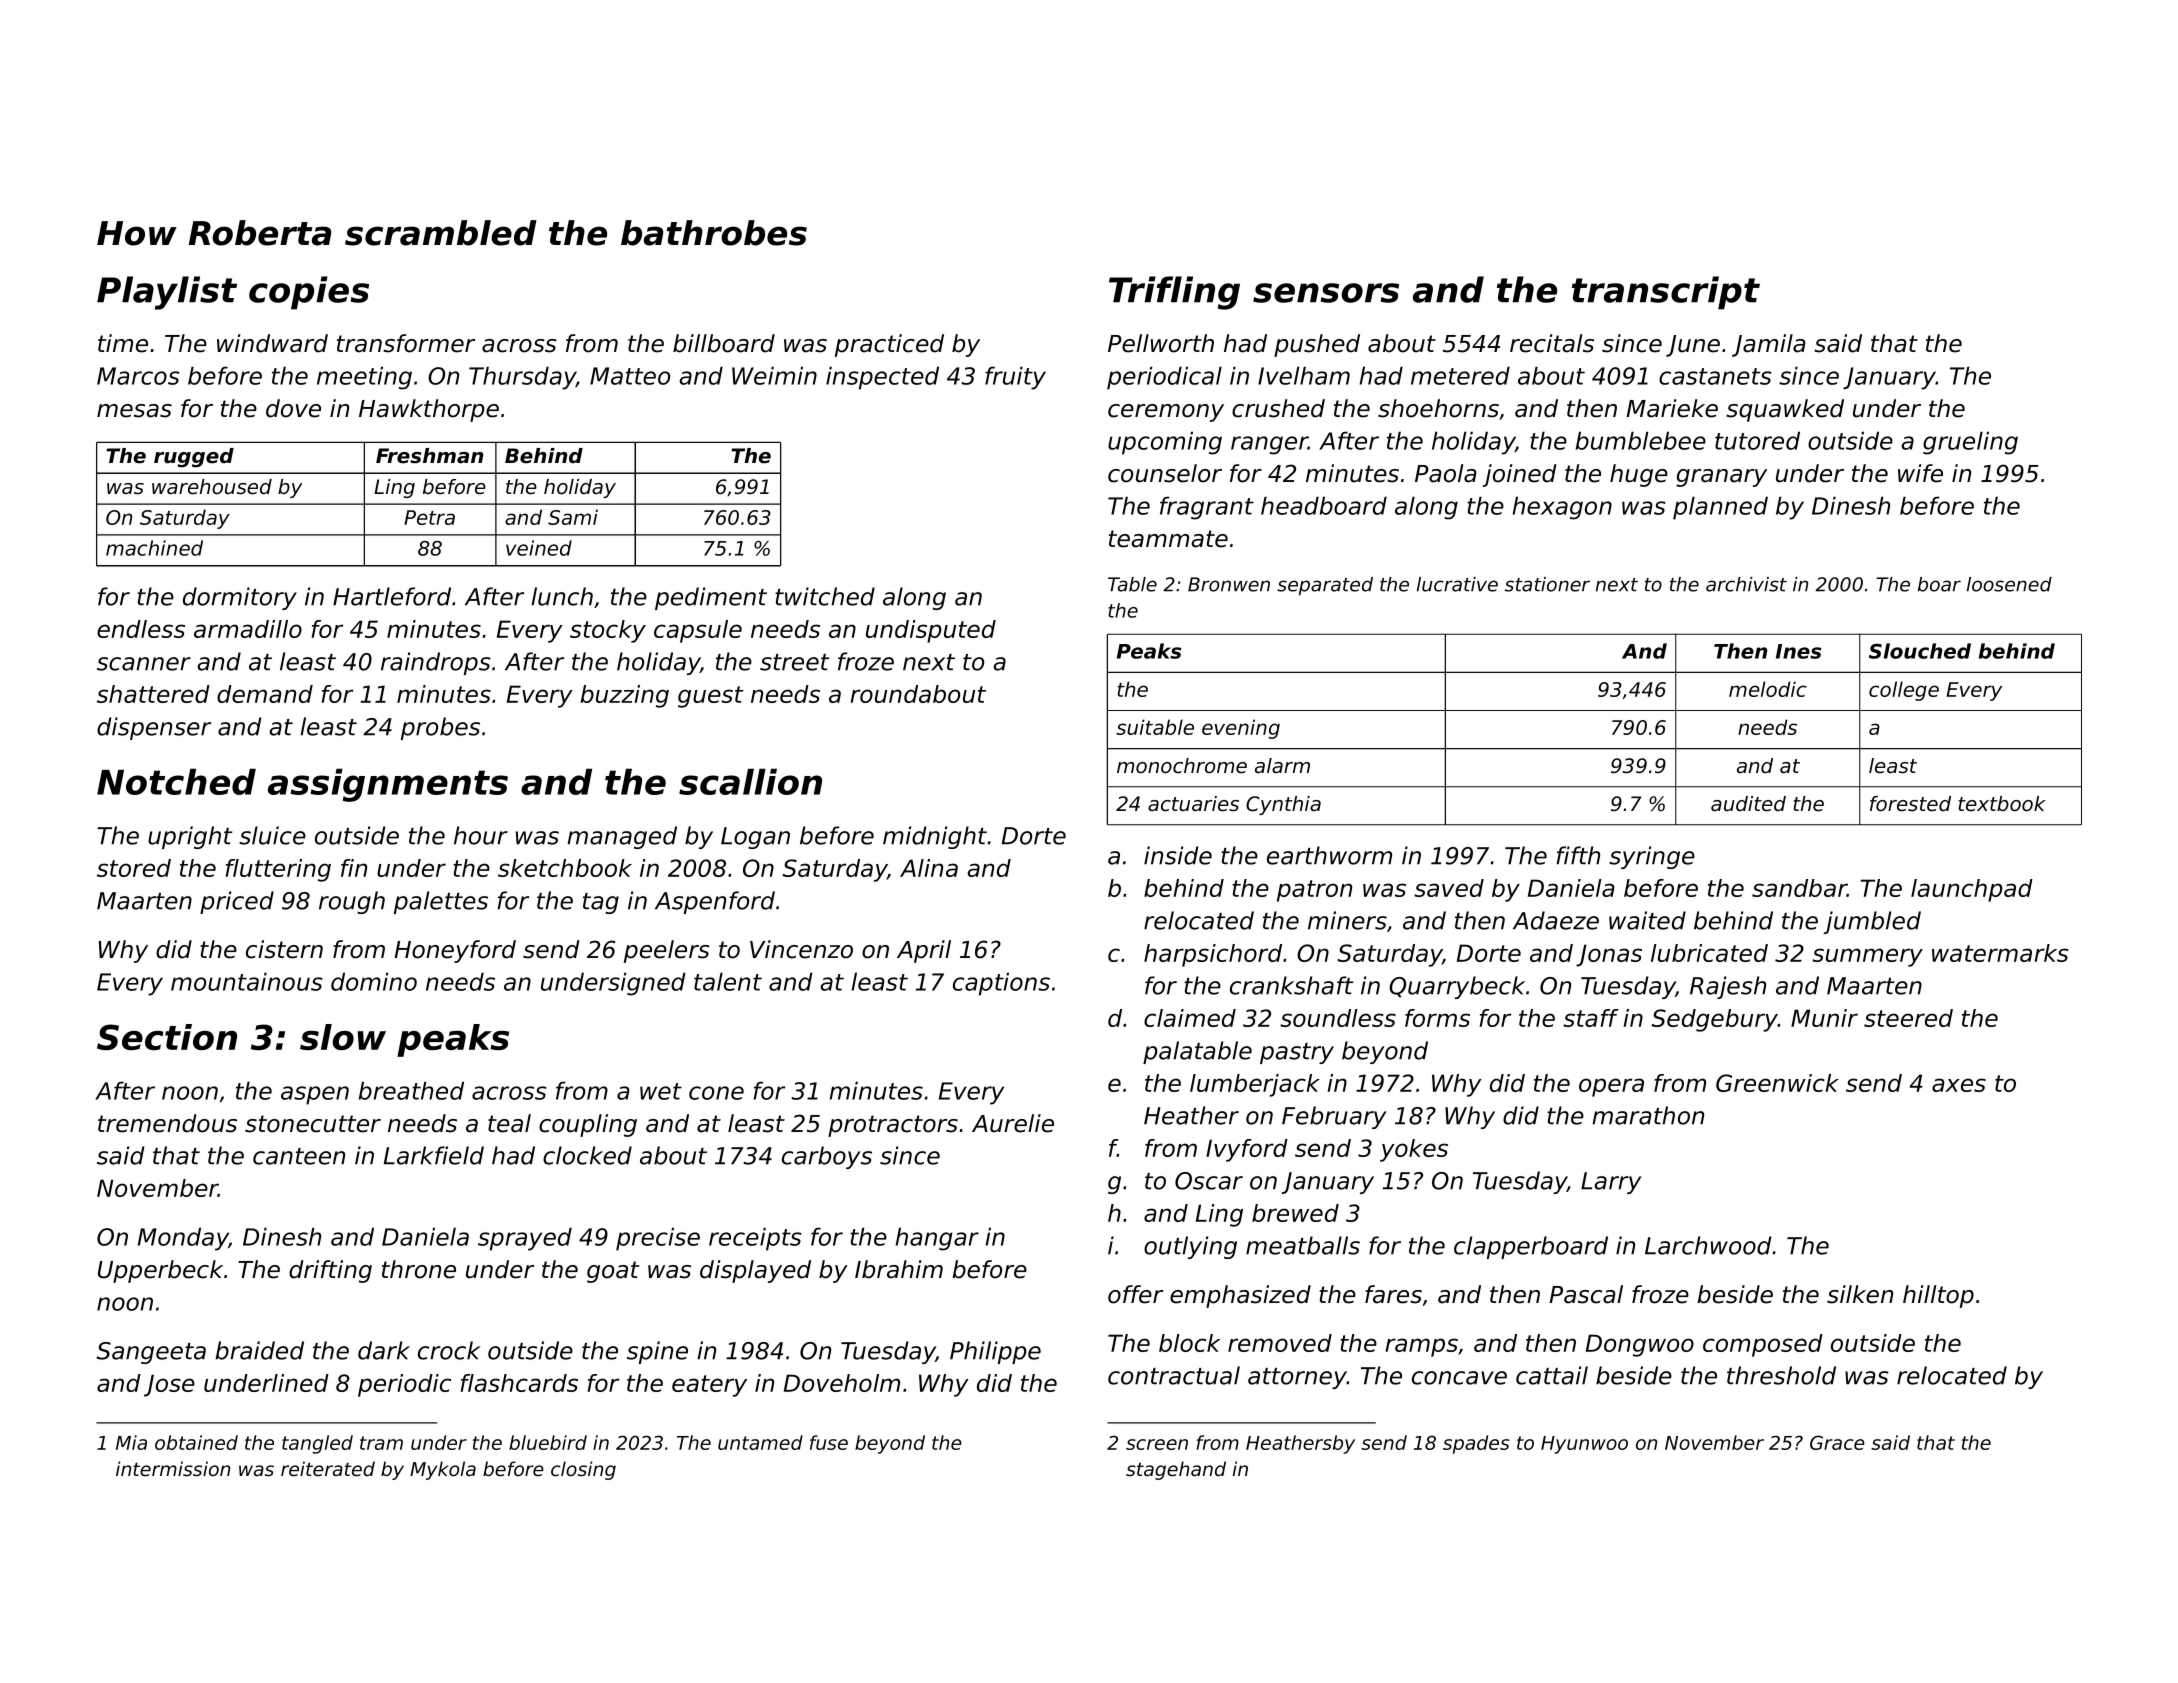 This screenshot has height=1683, width=2178. Describe the element at coordinates (929, 868) in the screenshot. I see `Alina` at that location.
